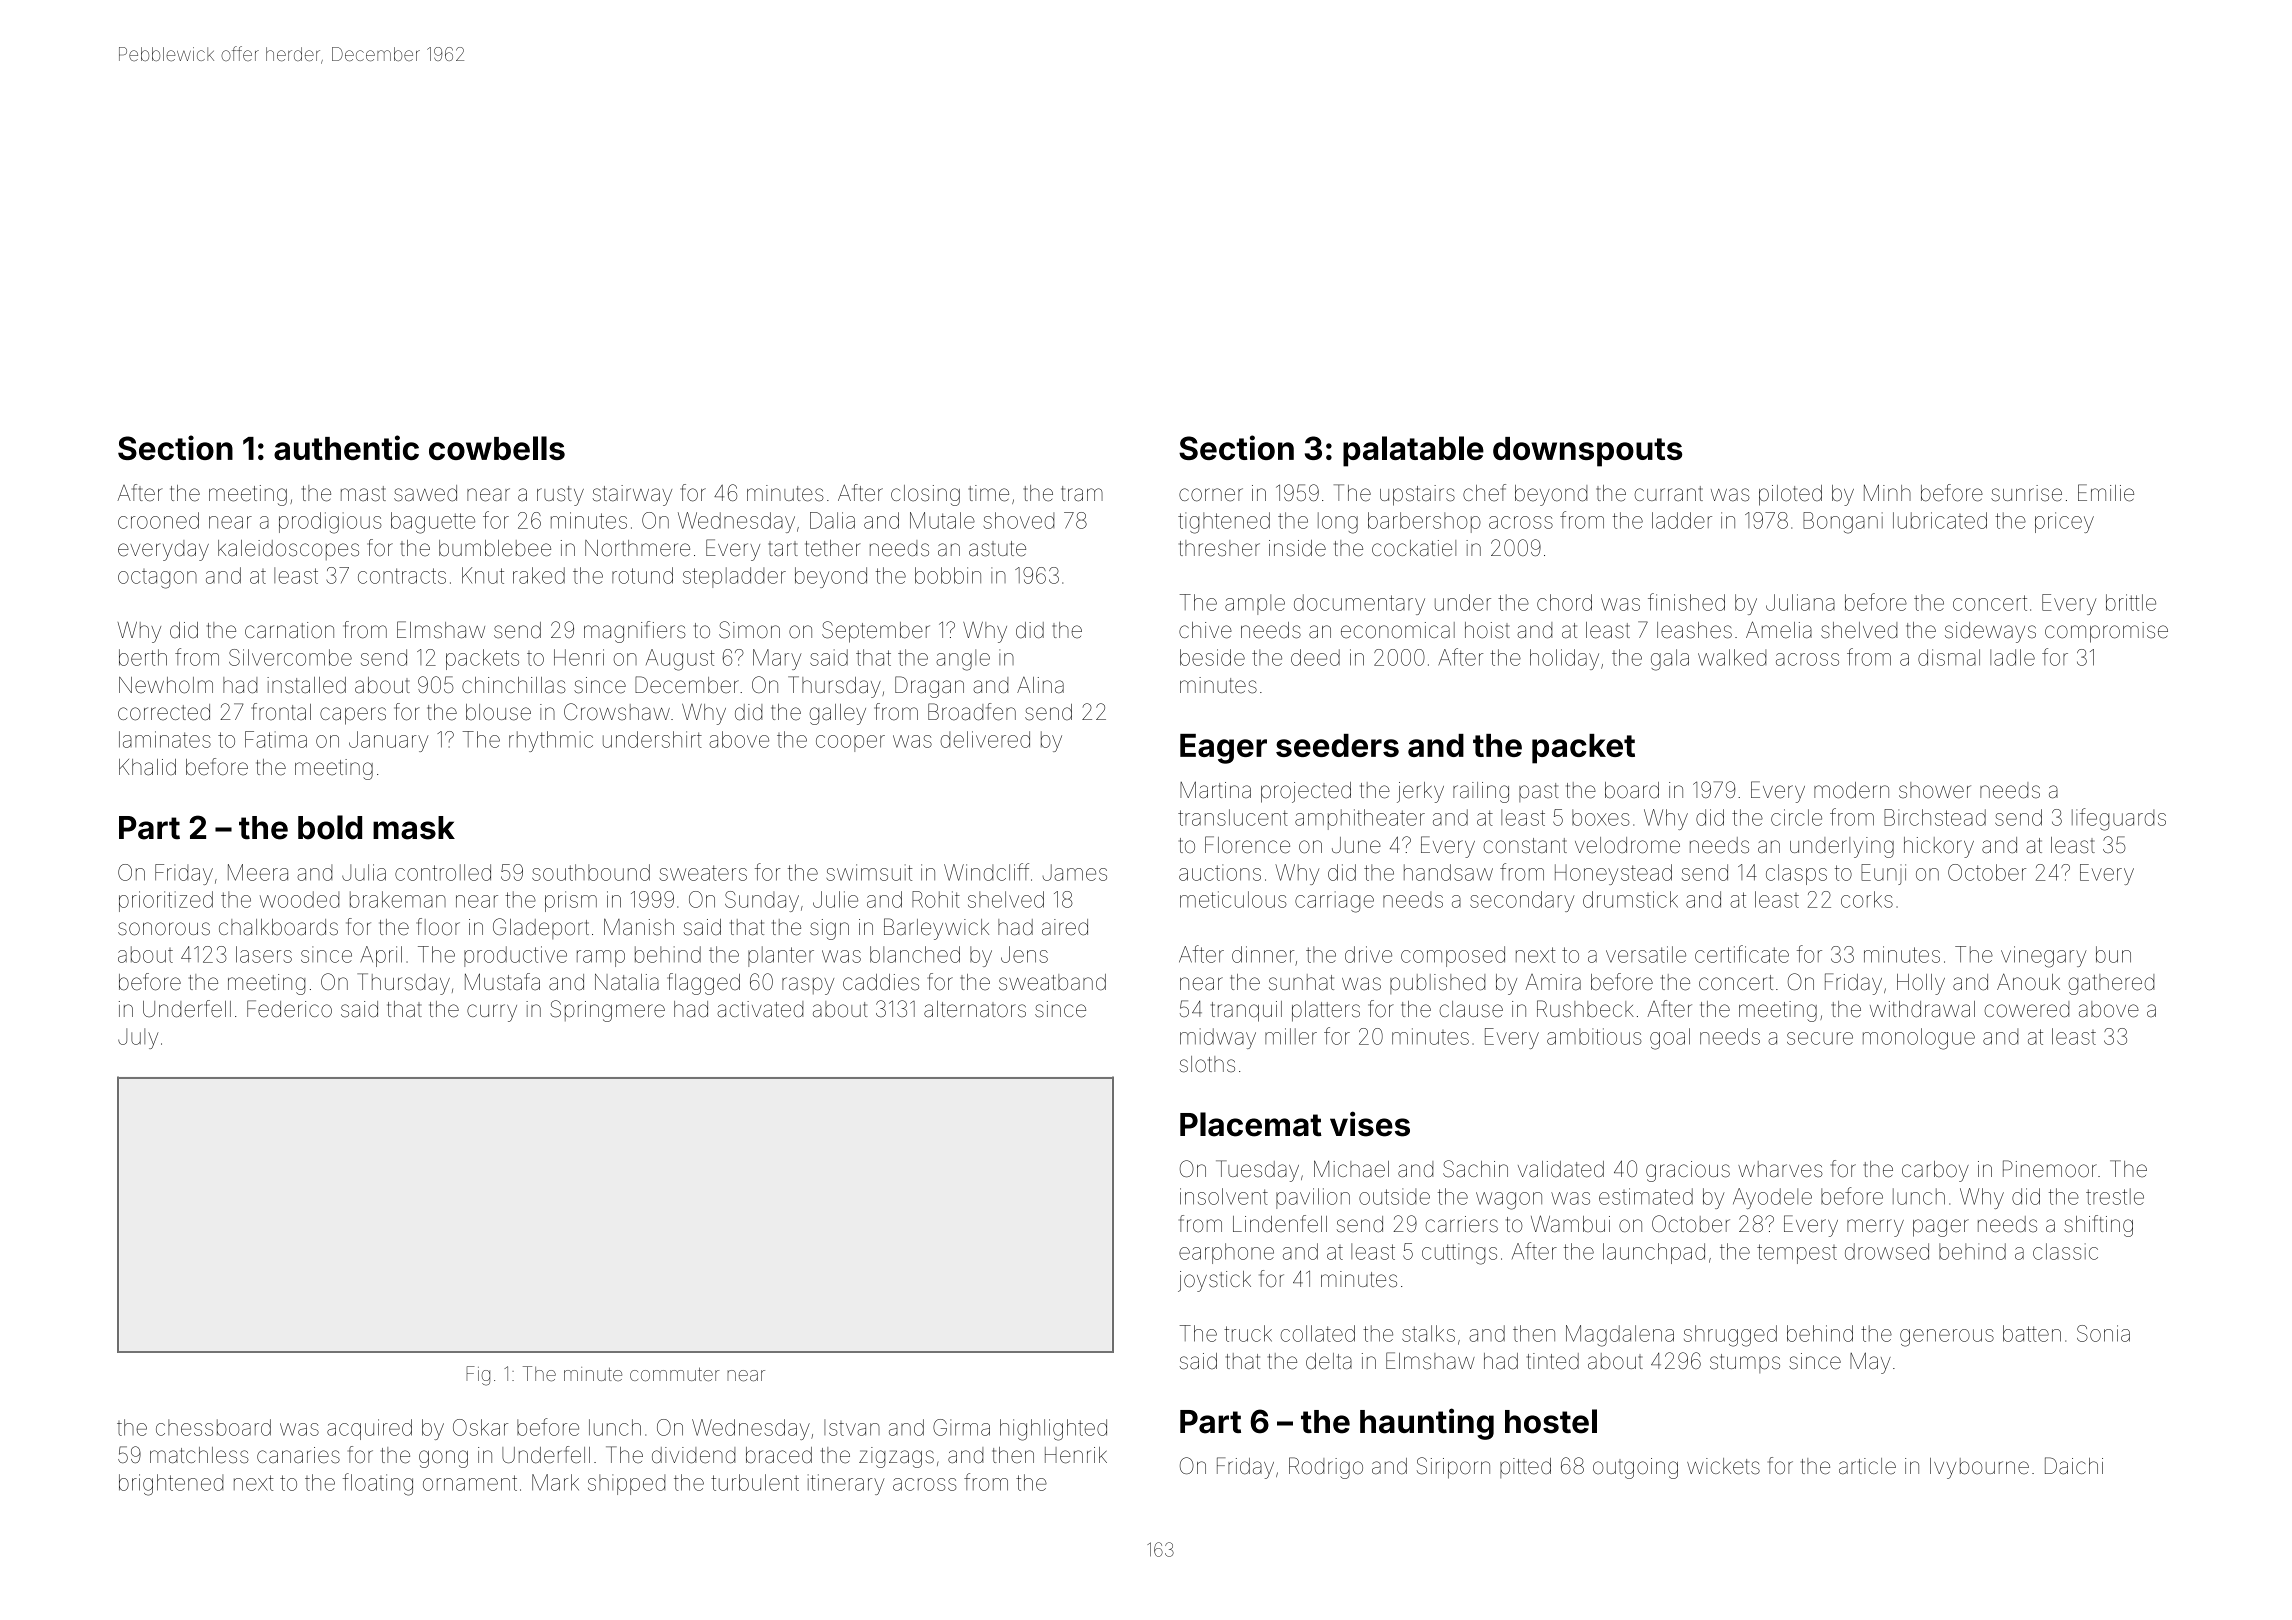  Describe the element at coordinates (398, 899) in the page. I see `brakeman` at that location.
